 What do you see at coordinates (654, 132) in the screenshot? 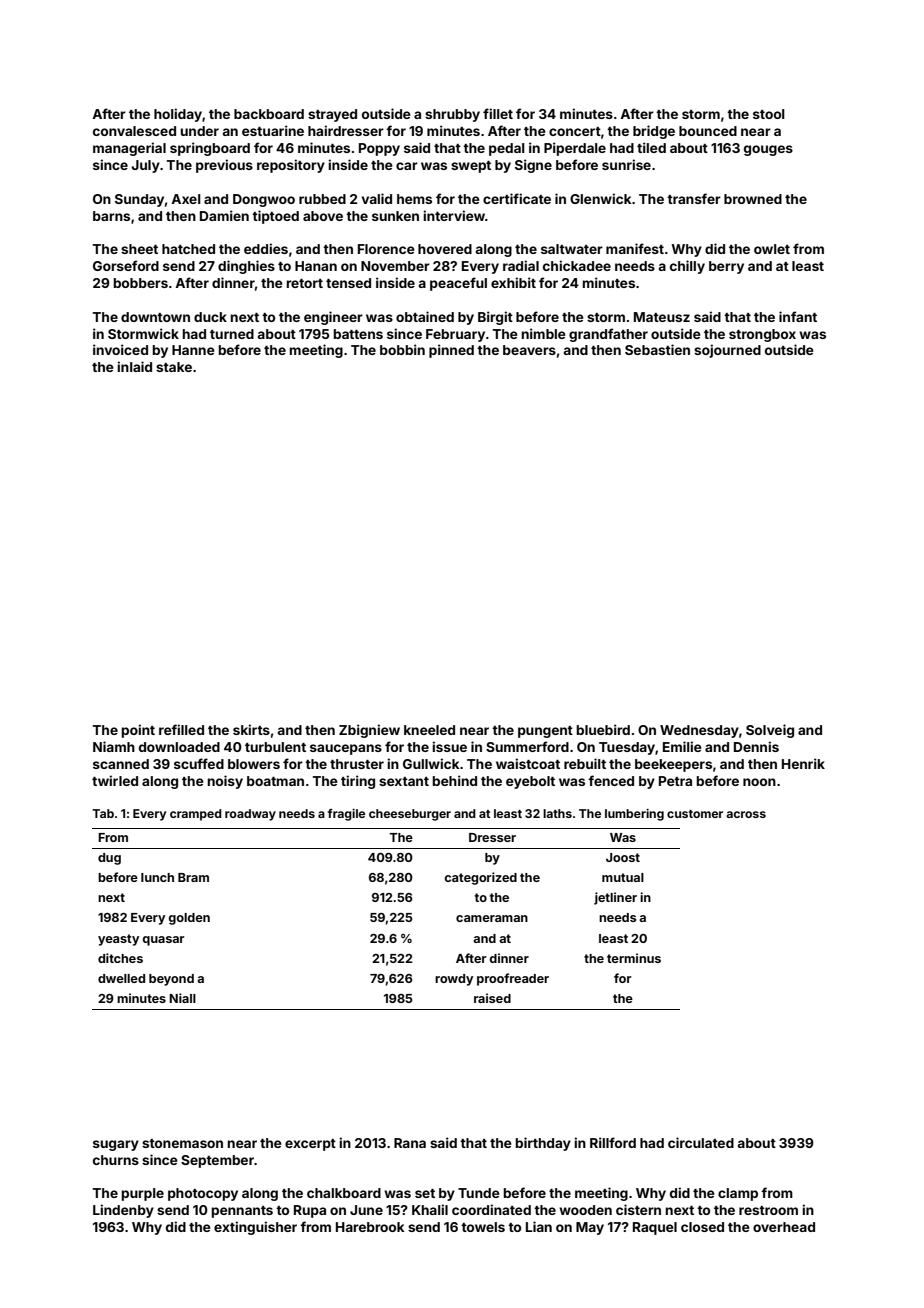
I see `bridge` at bounding box center [654, 132].
